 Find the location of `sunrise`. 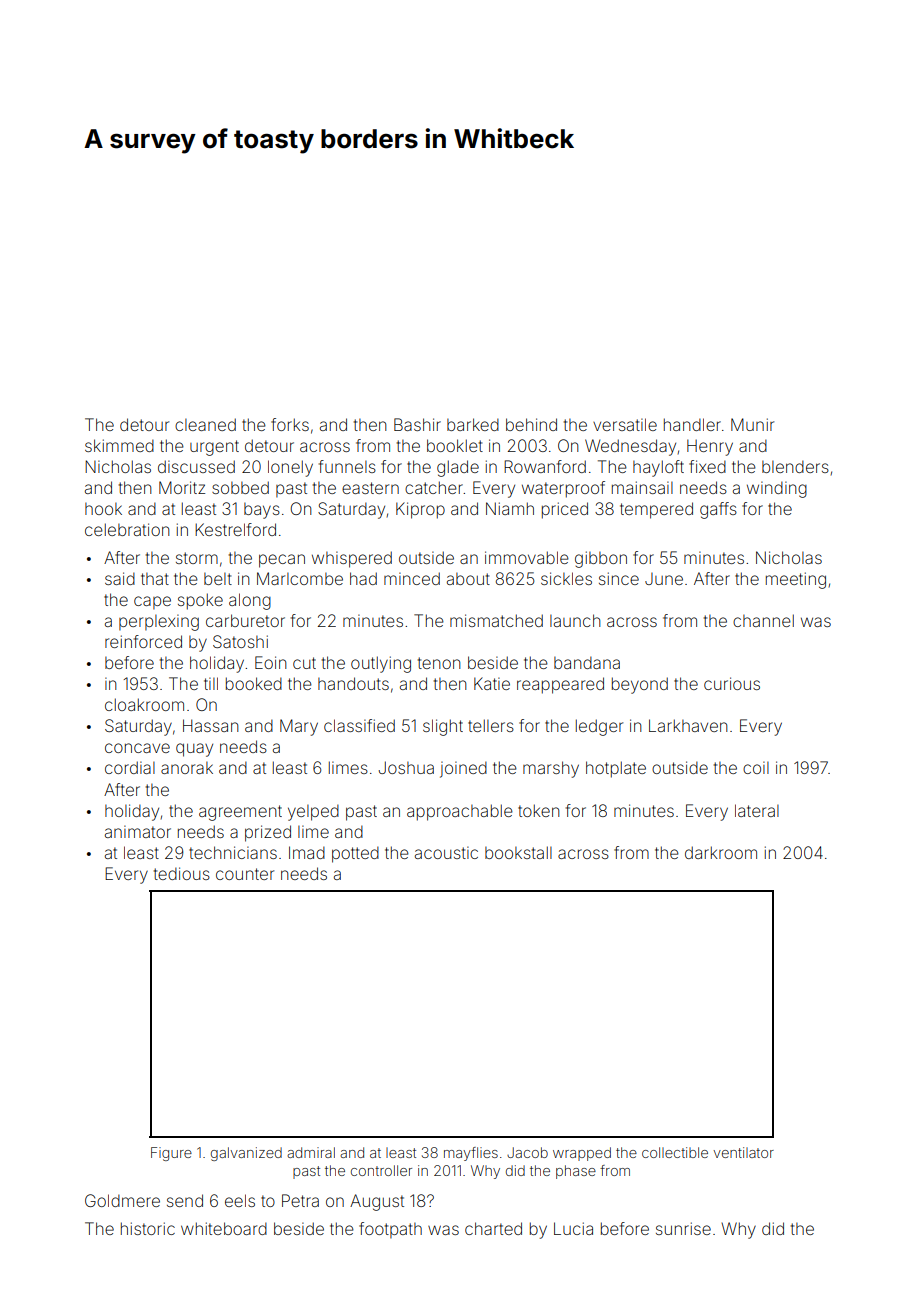

sunrise is located at coordinates (683, 1228).
